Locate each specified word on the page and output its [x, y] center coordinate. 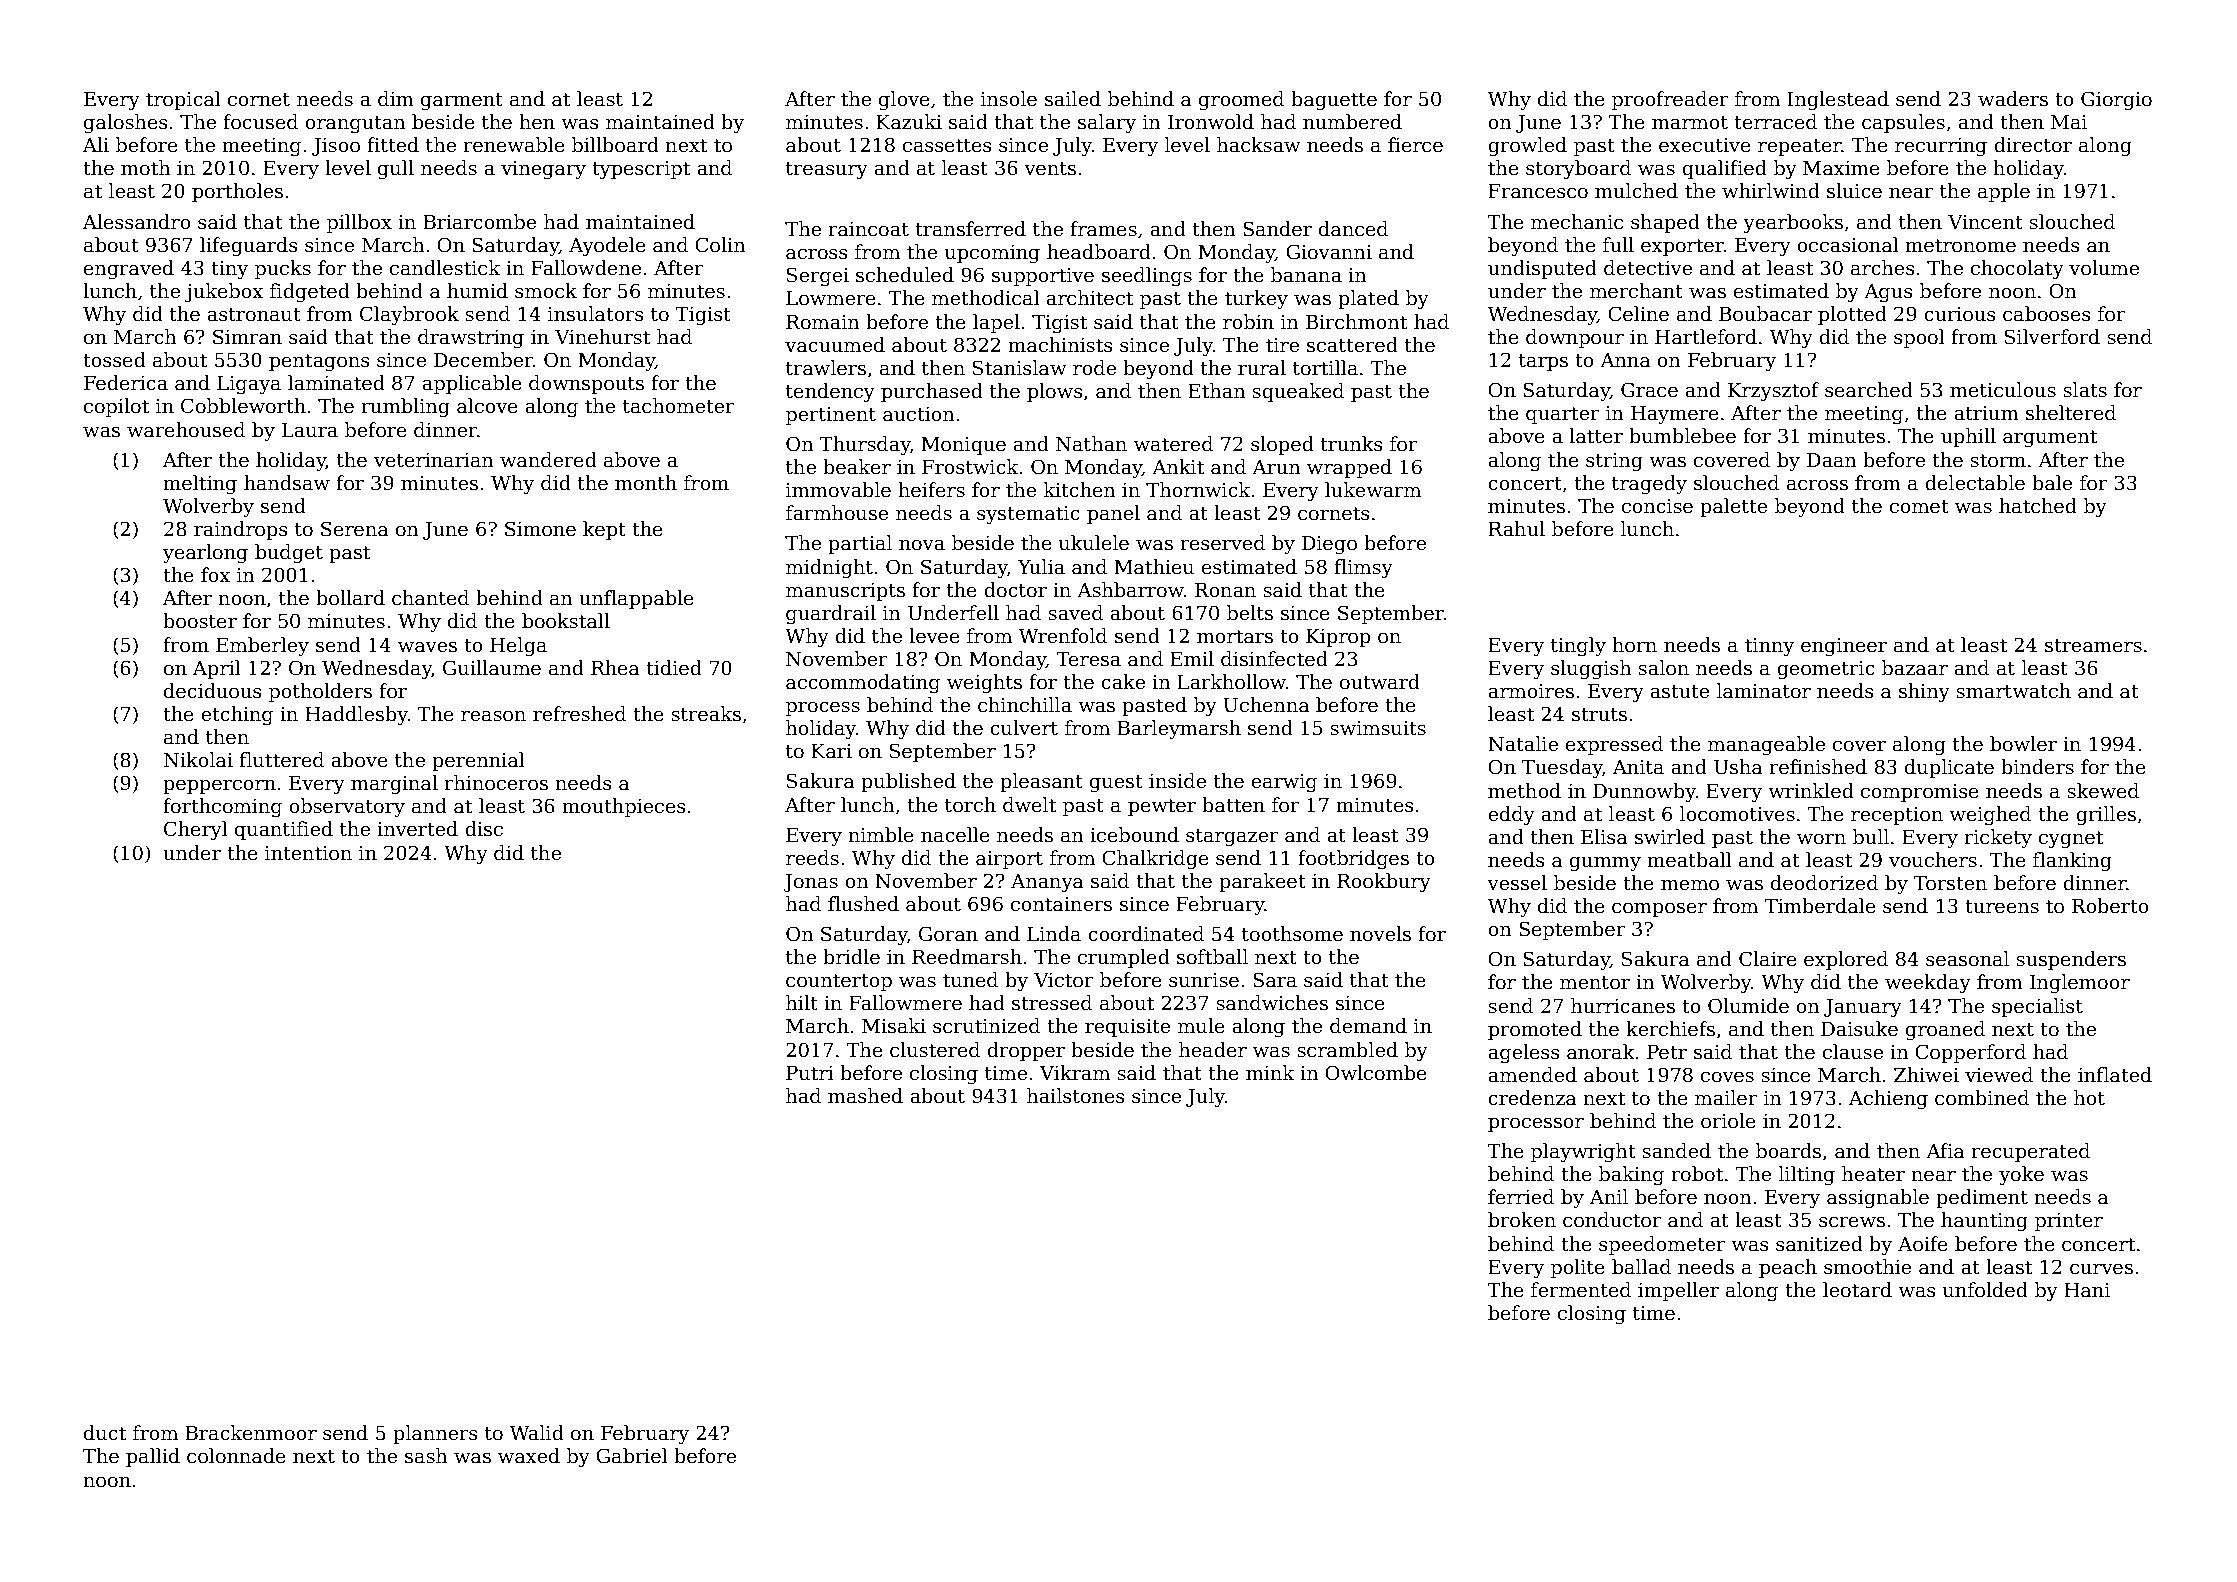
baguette [1334, 100]
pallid [153, 1457]
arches [1883, 268]
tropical [183, 100]
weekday [1928, 983]
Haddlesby [356, 715]
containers [1061, 904]
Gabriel [632, 1456]
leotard [1857, 1290]
